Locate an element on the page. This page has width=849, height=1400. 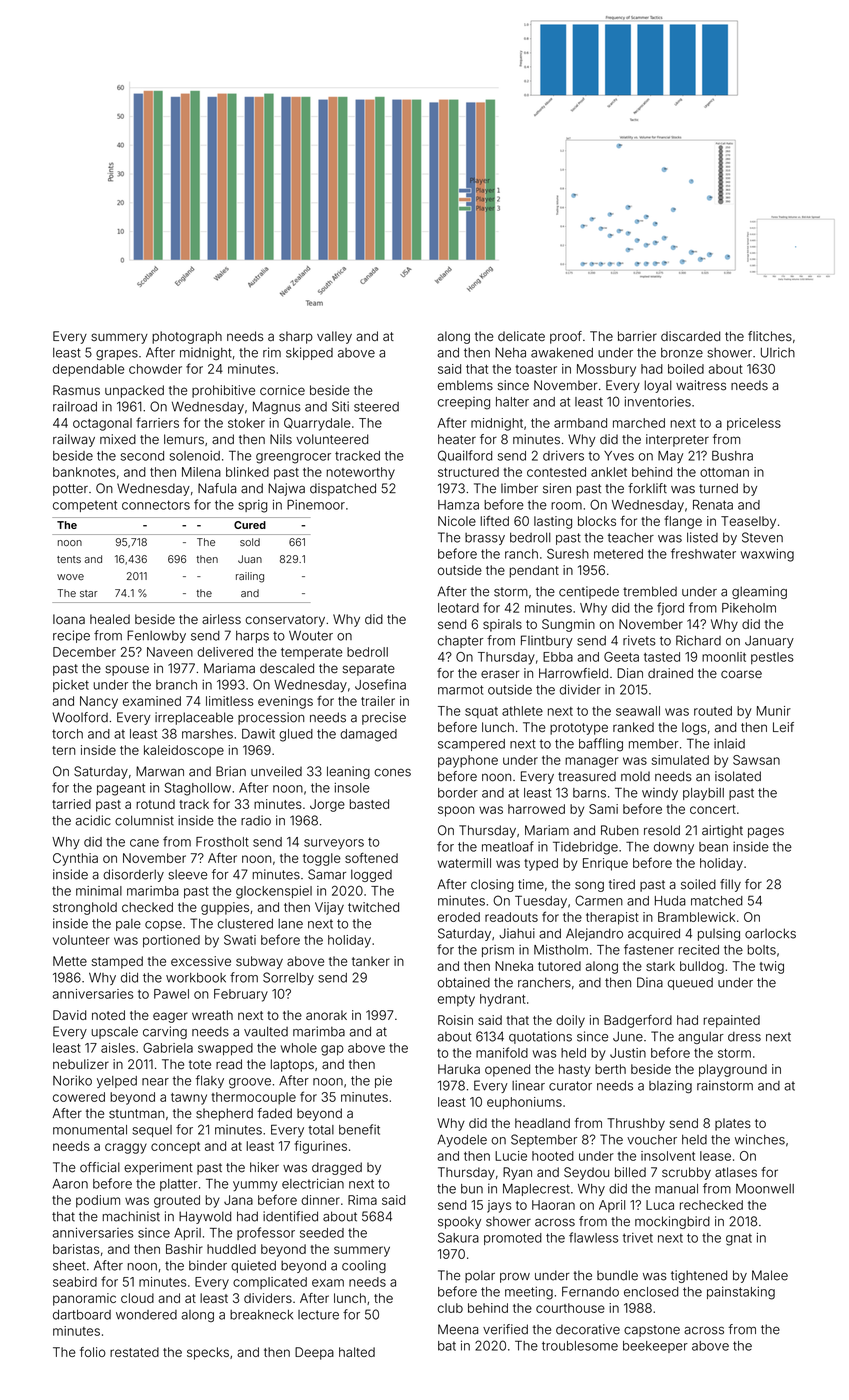
harrowed is located at coordinates (536, 809).
